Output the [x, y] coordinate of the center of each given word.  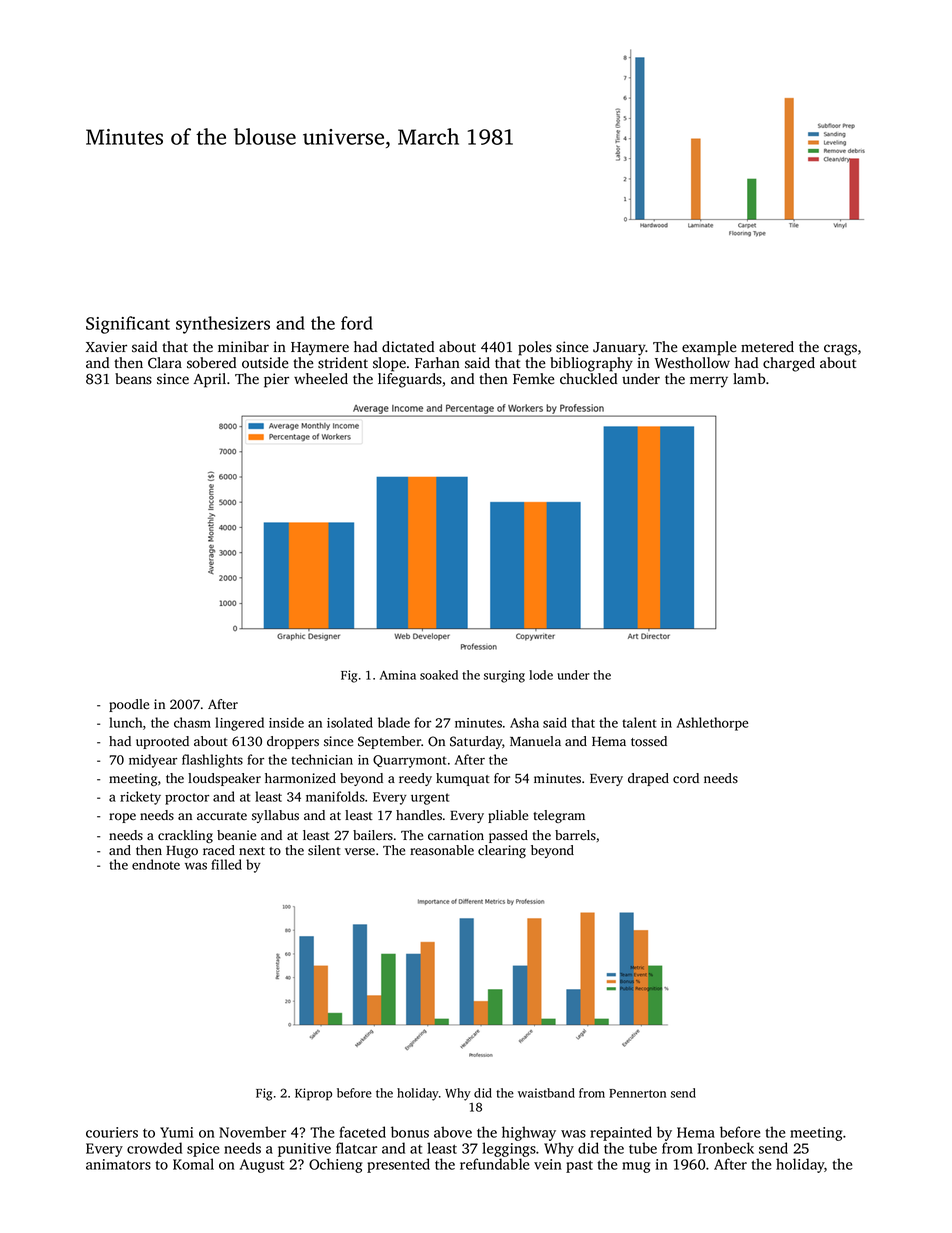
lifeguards [410, 380]
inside [286, 722]
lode [541, 675]
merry [709, 382]
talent [639, 722]
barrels [575, 835]
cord [686, 778]
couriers [112, 1132]
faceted [362, 1132]
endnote [156, 864]
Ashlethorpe [712, 724]
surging [504, 676]
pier [276, 380]
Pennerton [637, 1093]
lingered [239, 724]
